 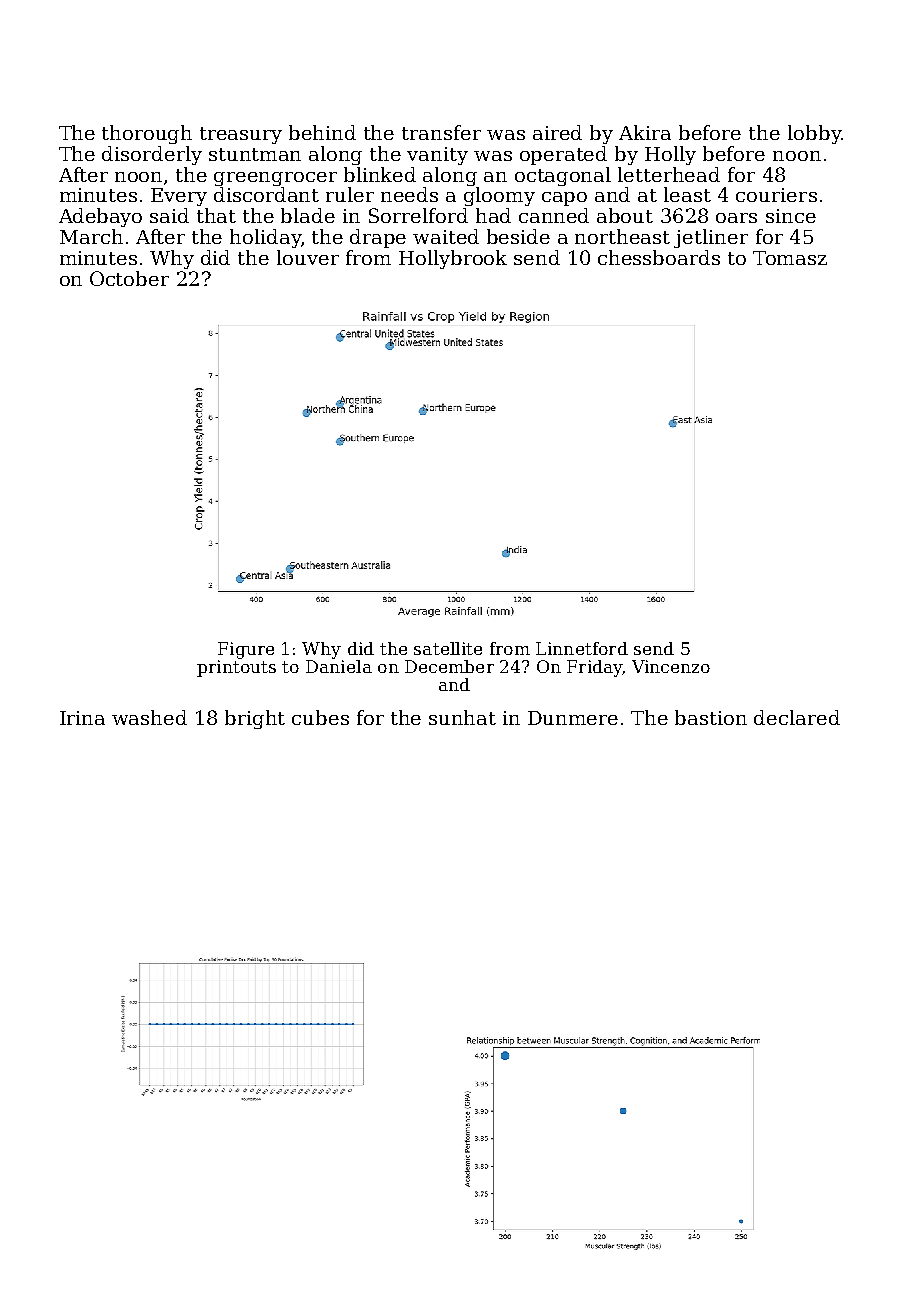 I want to click on printouts, so click(x=236, y=668).
